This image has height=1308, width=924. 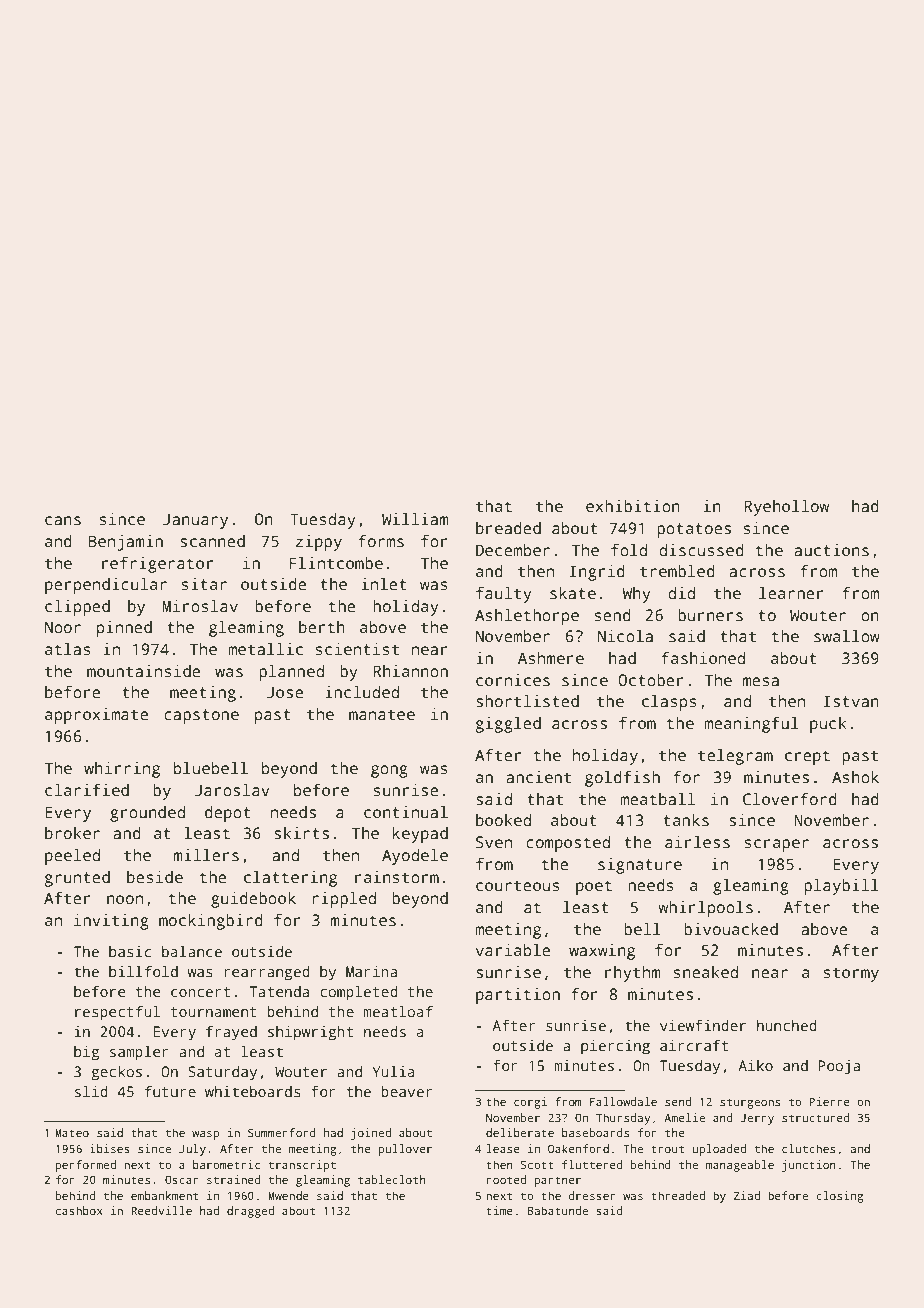 What do you see at coordinates (513, 680) in the image?
I see `cornices` at bounding box center [513, 680].
